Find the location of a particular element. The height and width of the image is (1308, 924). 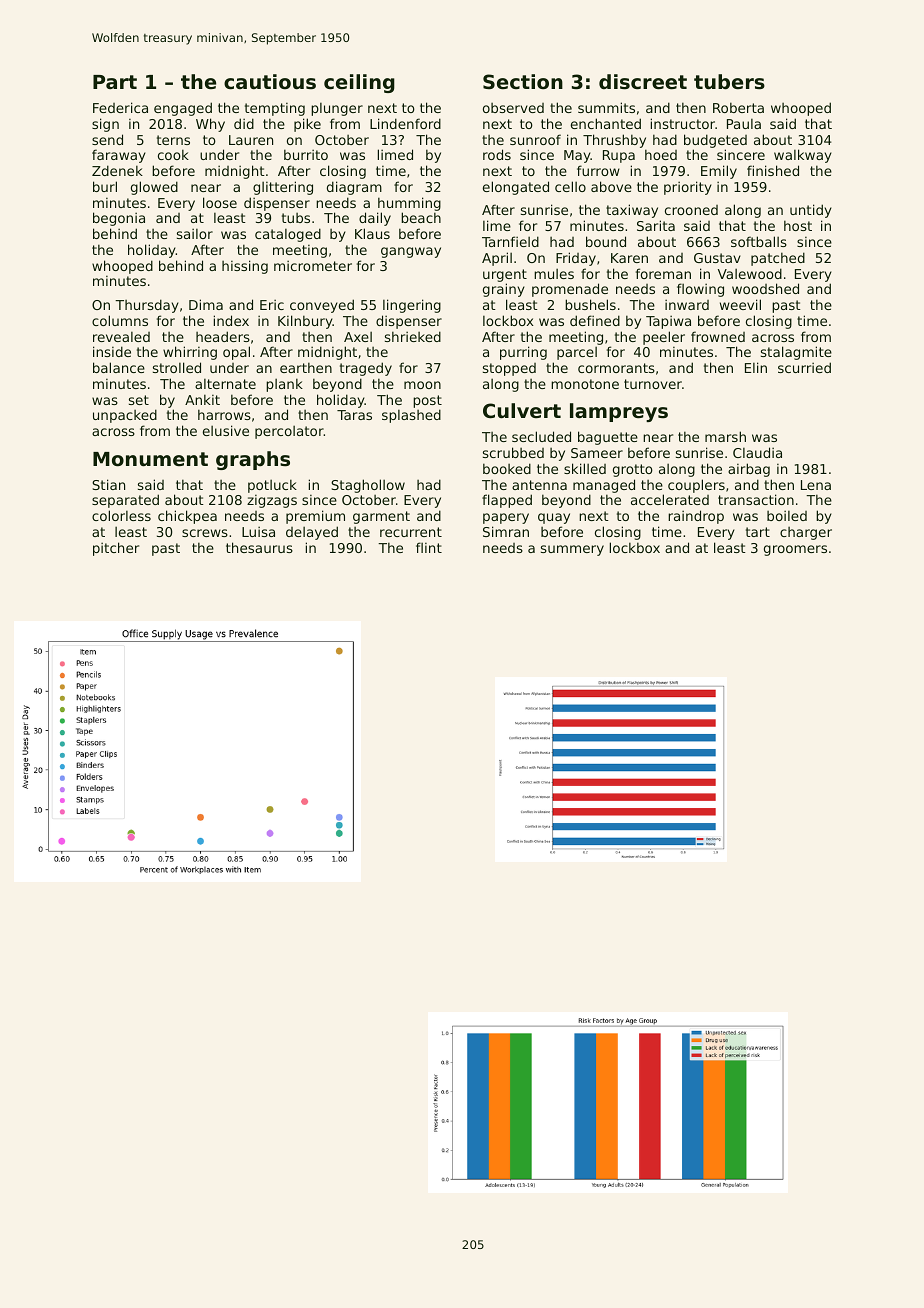

send is located at coordinates (107, 139).
